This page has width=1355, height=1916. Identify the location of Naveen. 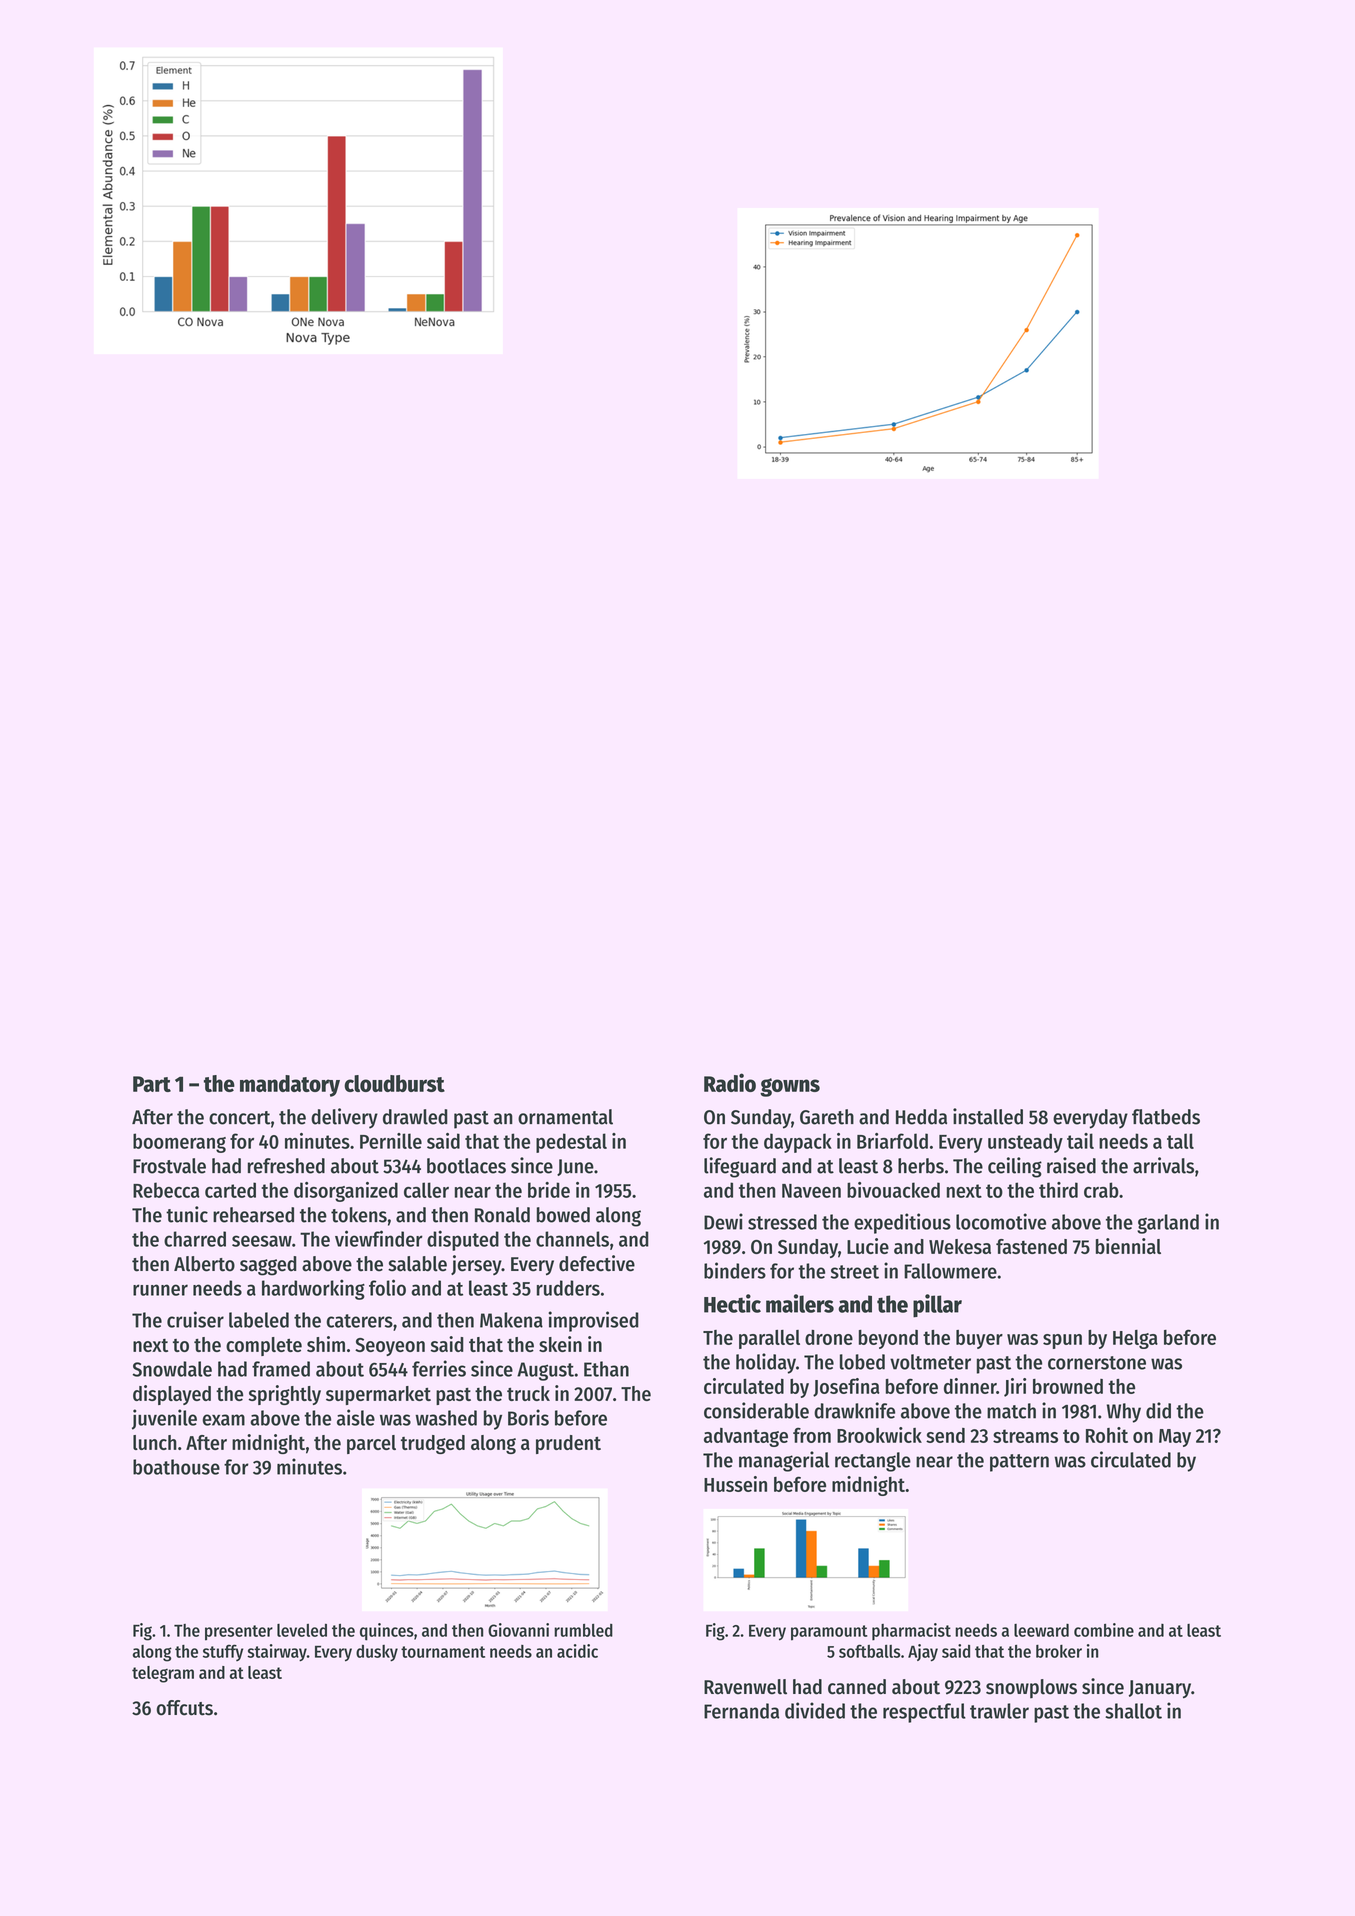
(811, 1191).
